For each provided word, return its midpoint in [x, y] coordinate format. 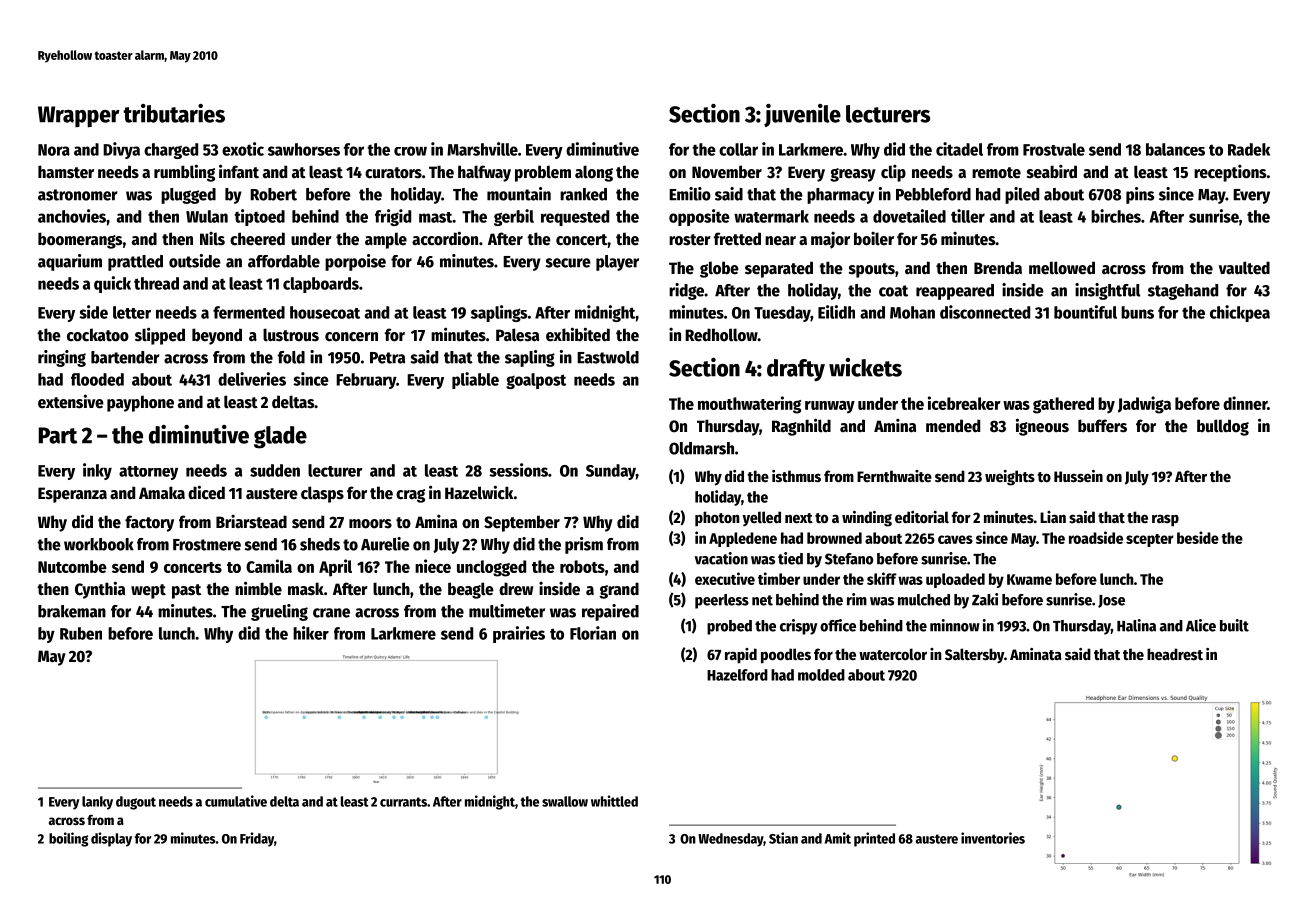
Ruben [81, 633]
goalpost [536, 381]
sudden [275, 470]
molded [821, 675]
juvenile [802, 115]
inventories [993, 838]
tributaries [174, 113]
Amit [838, 838]
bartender [125, 357]
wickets [865, 367]
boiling [68, 839]
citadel [959, 149]
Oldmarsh [701, 448]
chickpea [1240, 313]
